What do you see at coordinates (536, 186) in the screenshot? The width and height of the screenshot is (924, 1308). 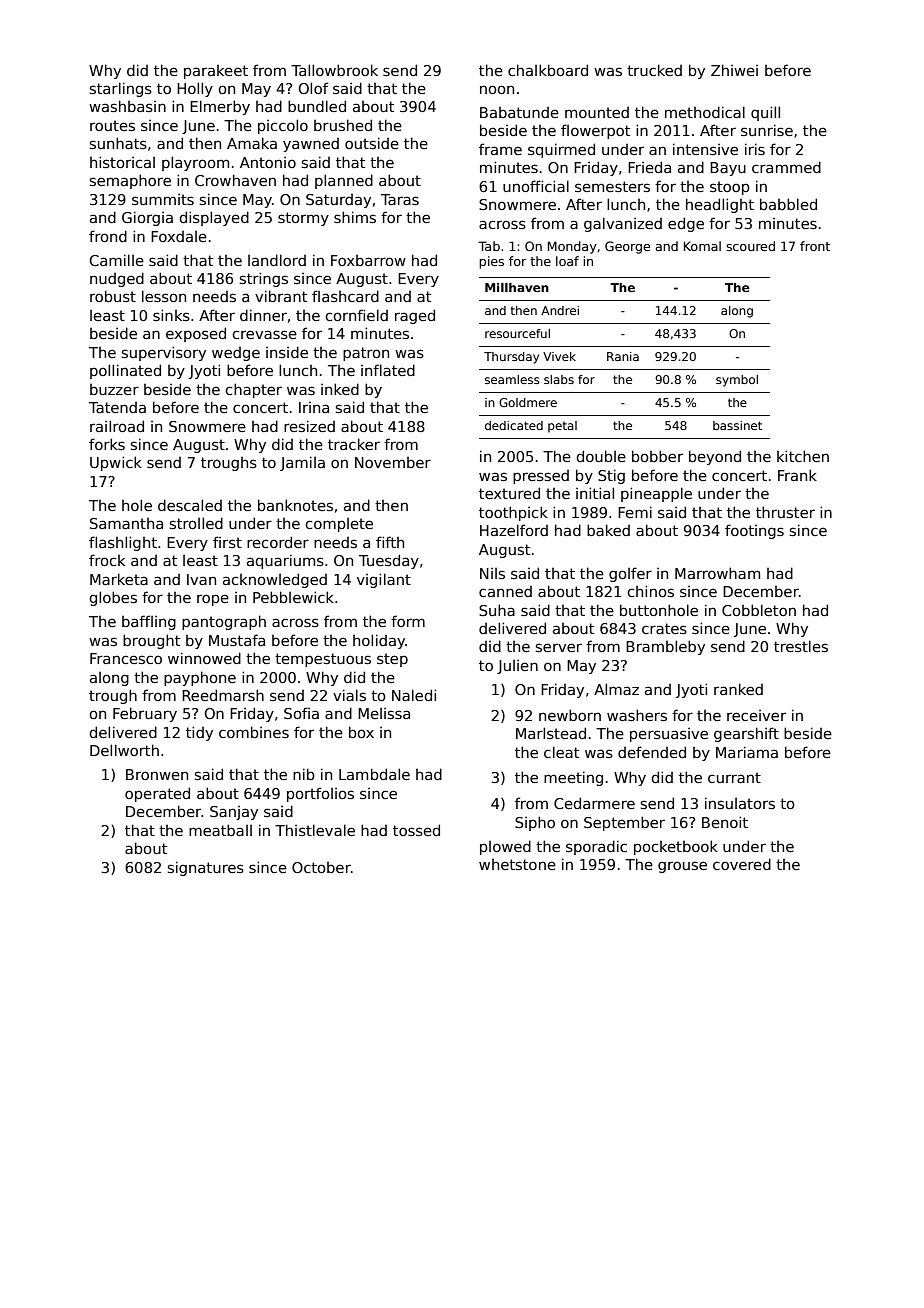 I see `unofficial` at bounding box center [536, 186].
